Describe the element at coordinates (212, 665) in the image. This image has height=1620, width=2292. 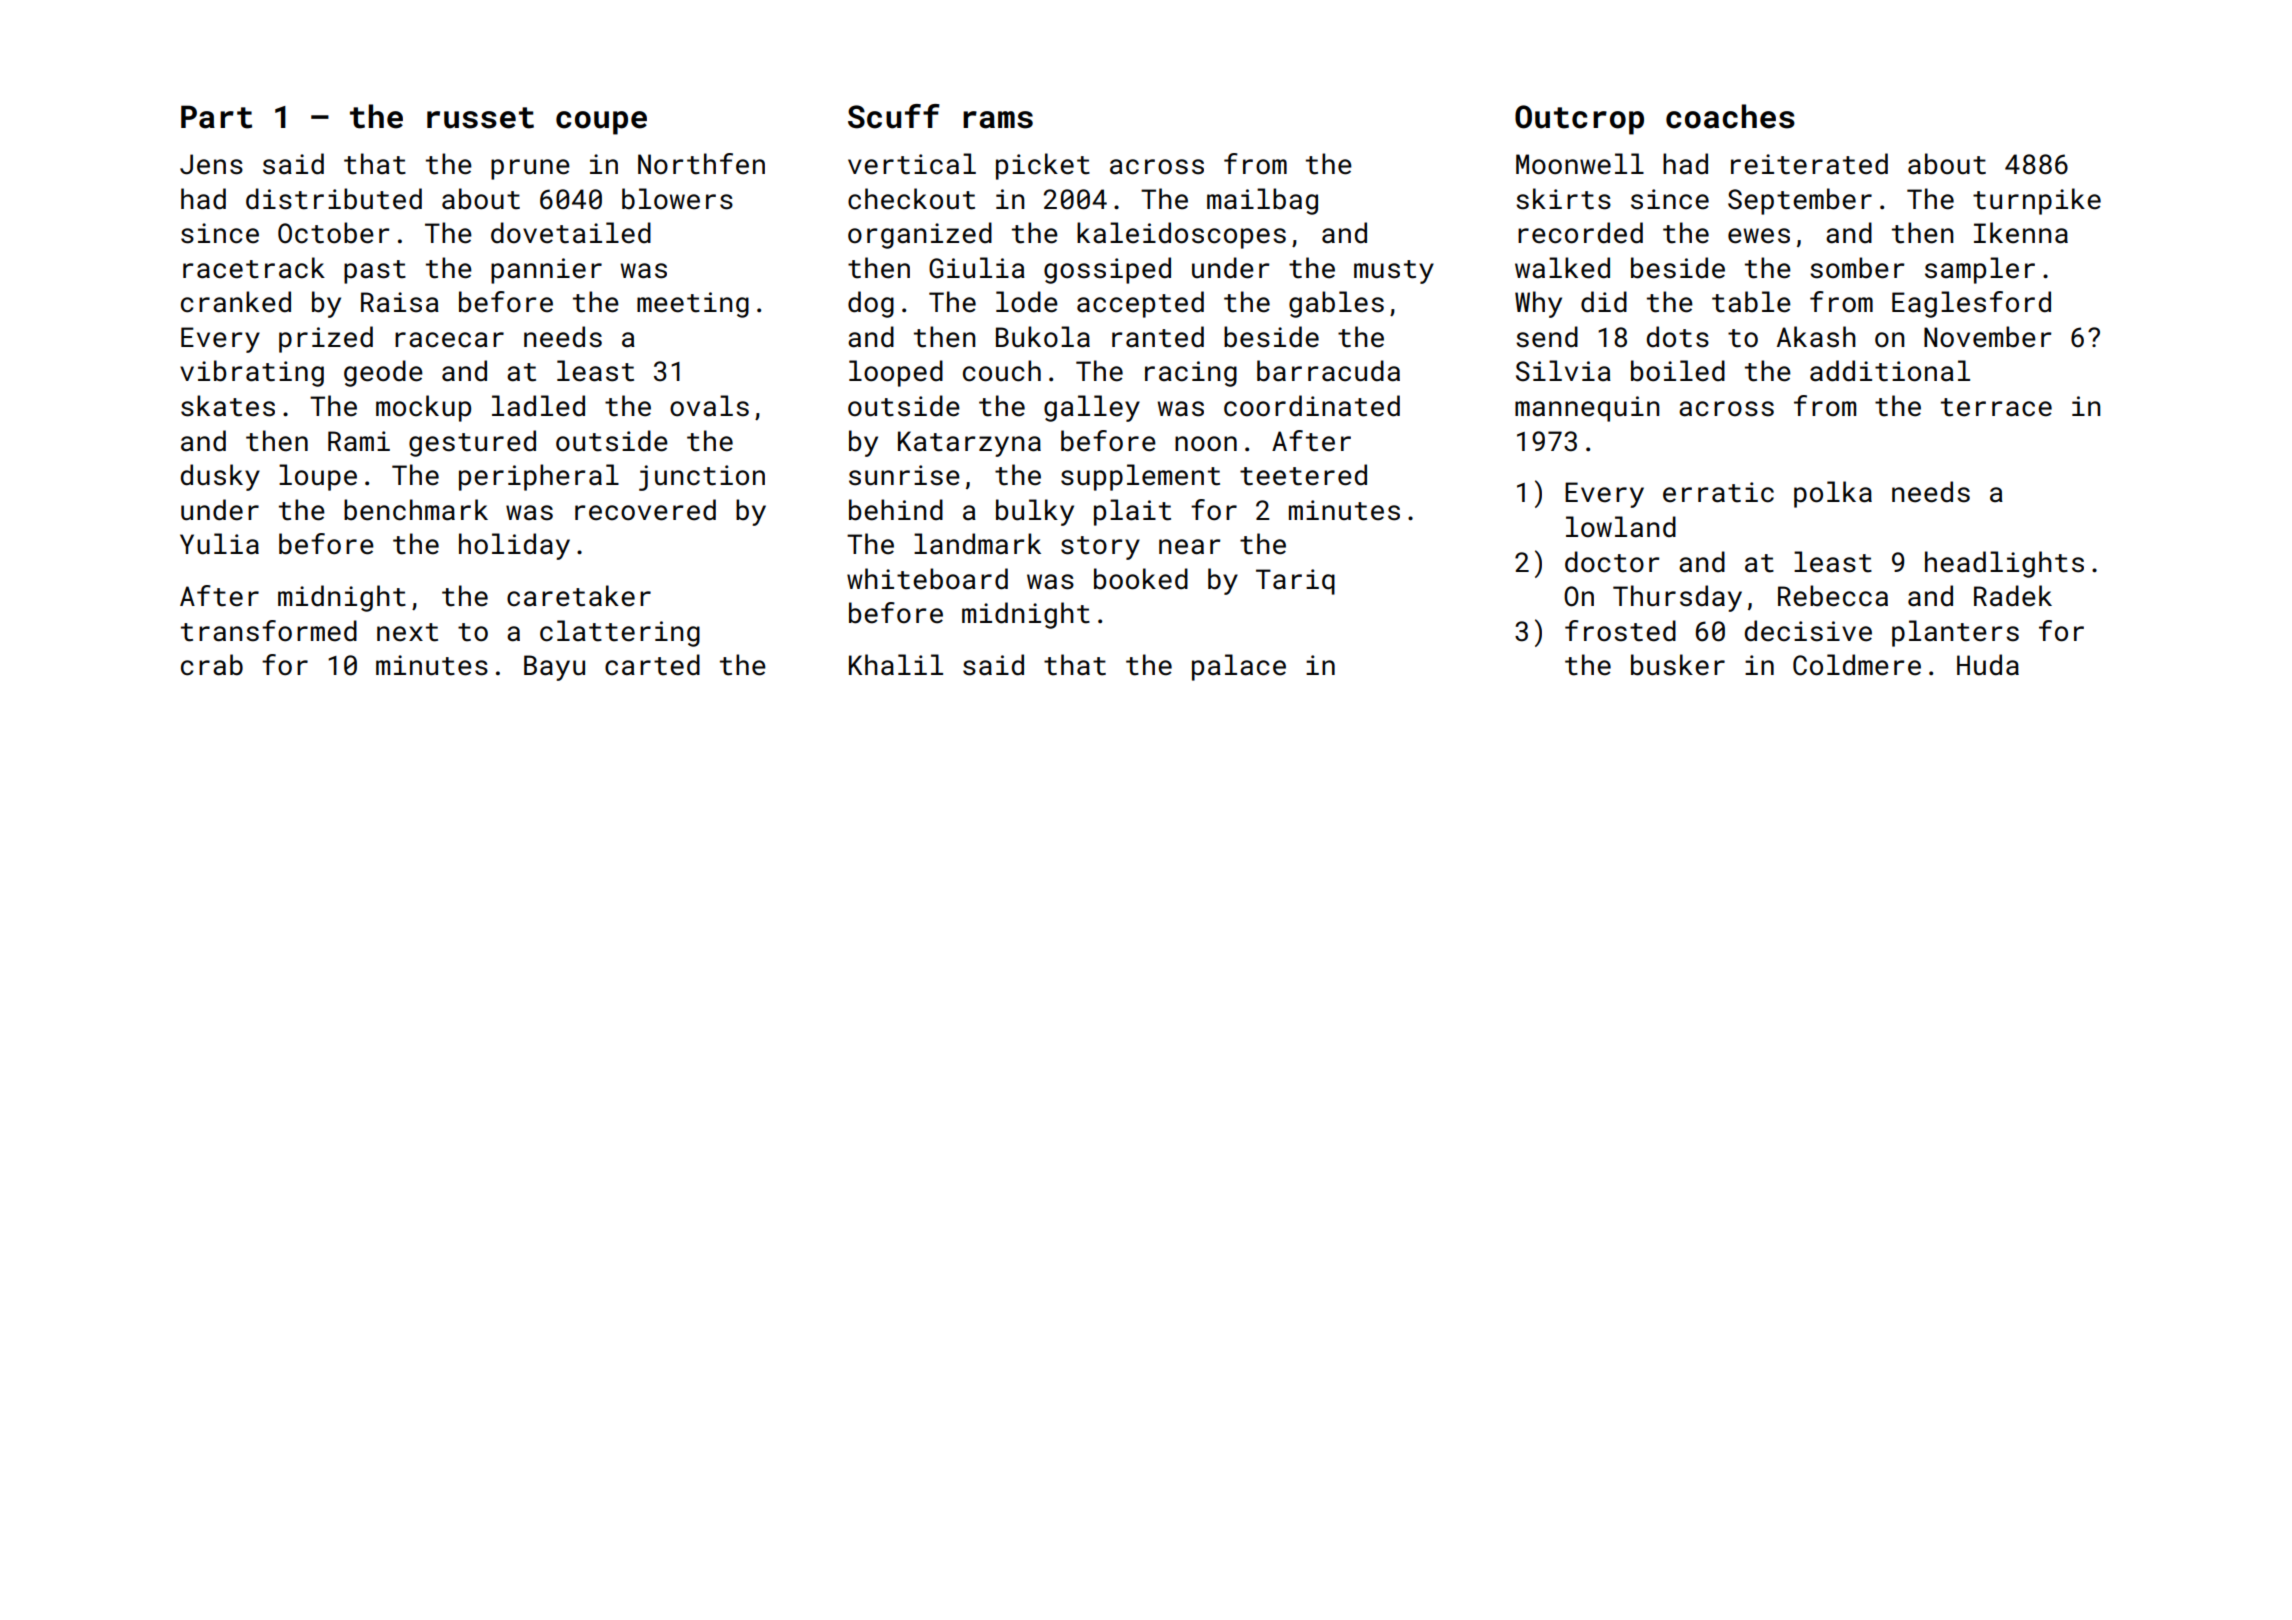
I see `crab` at that location.
